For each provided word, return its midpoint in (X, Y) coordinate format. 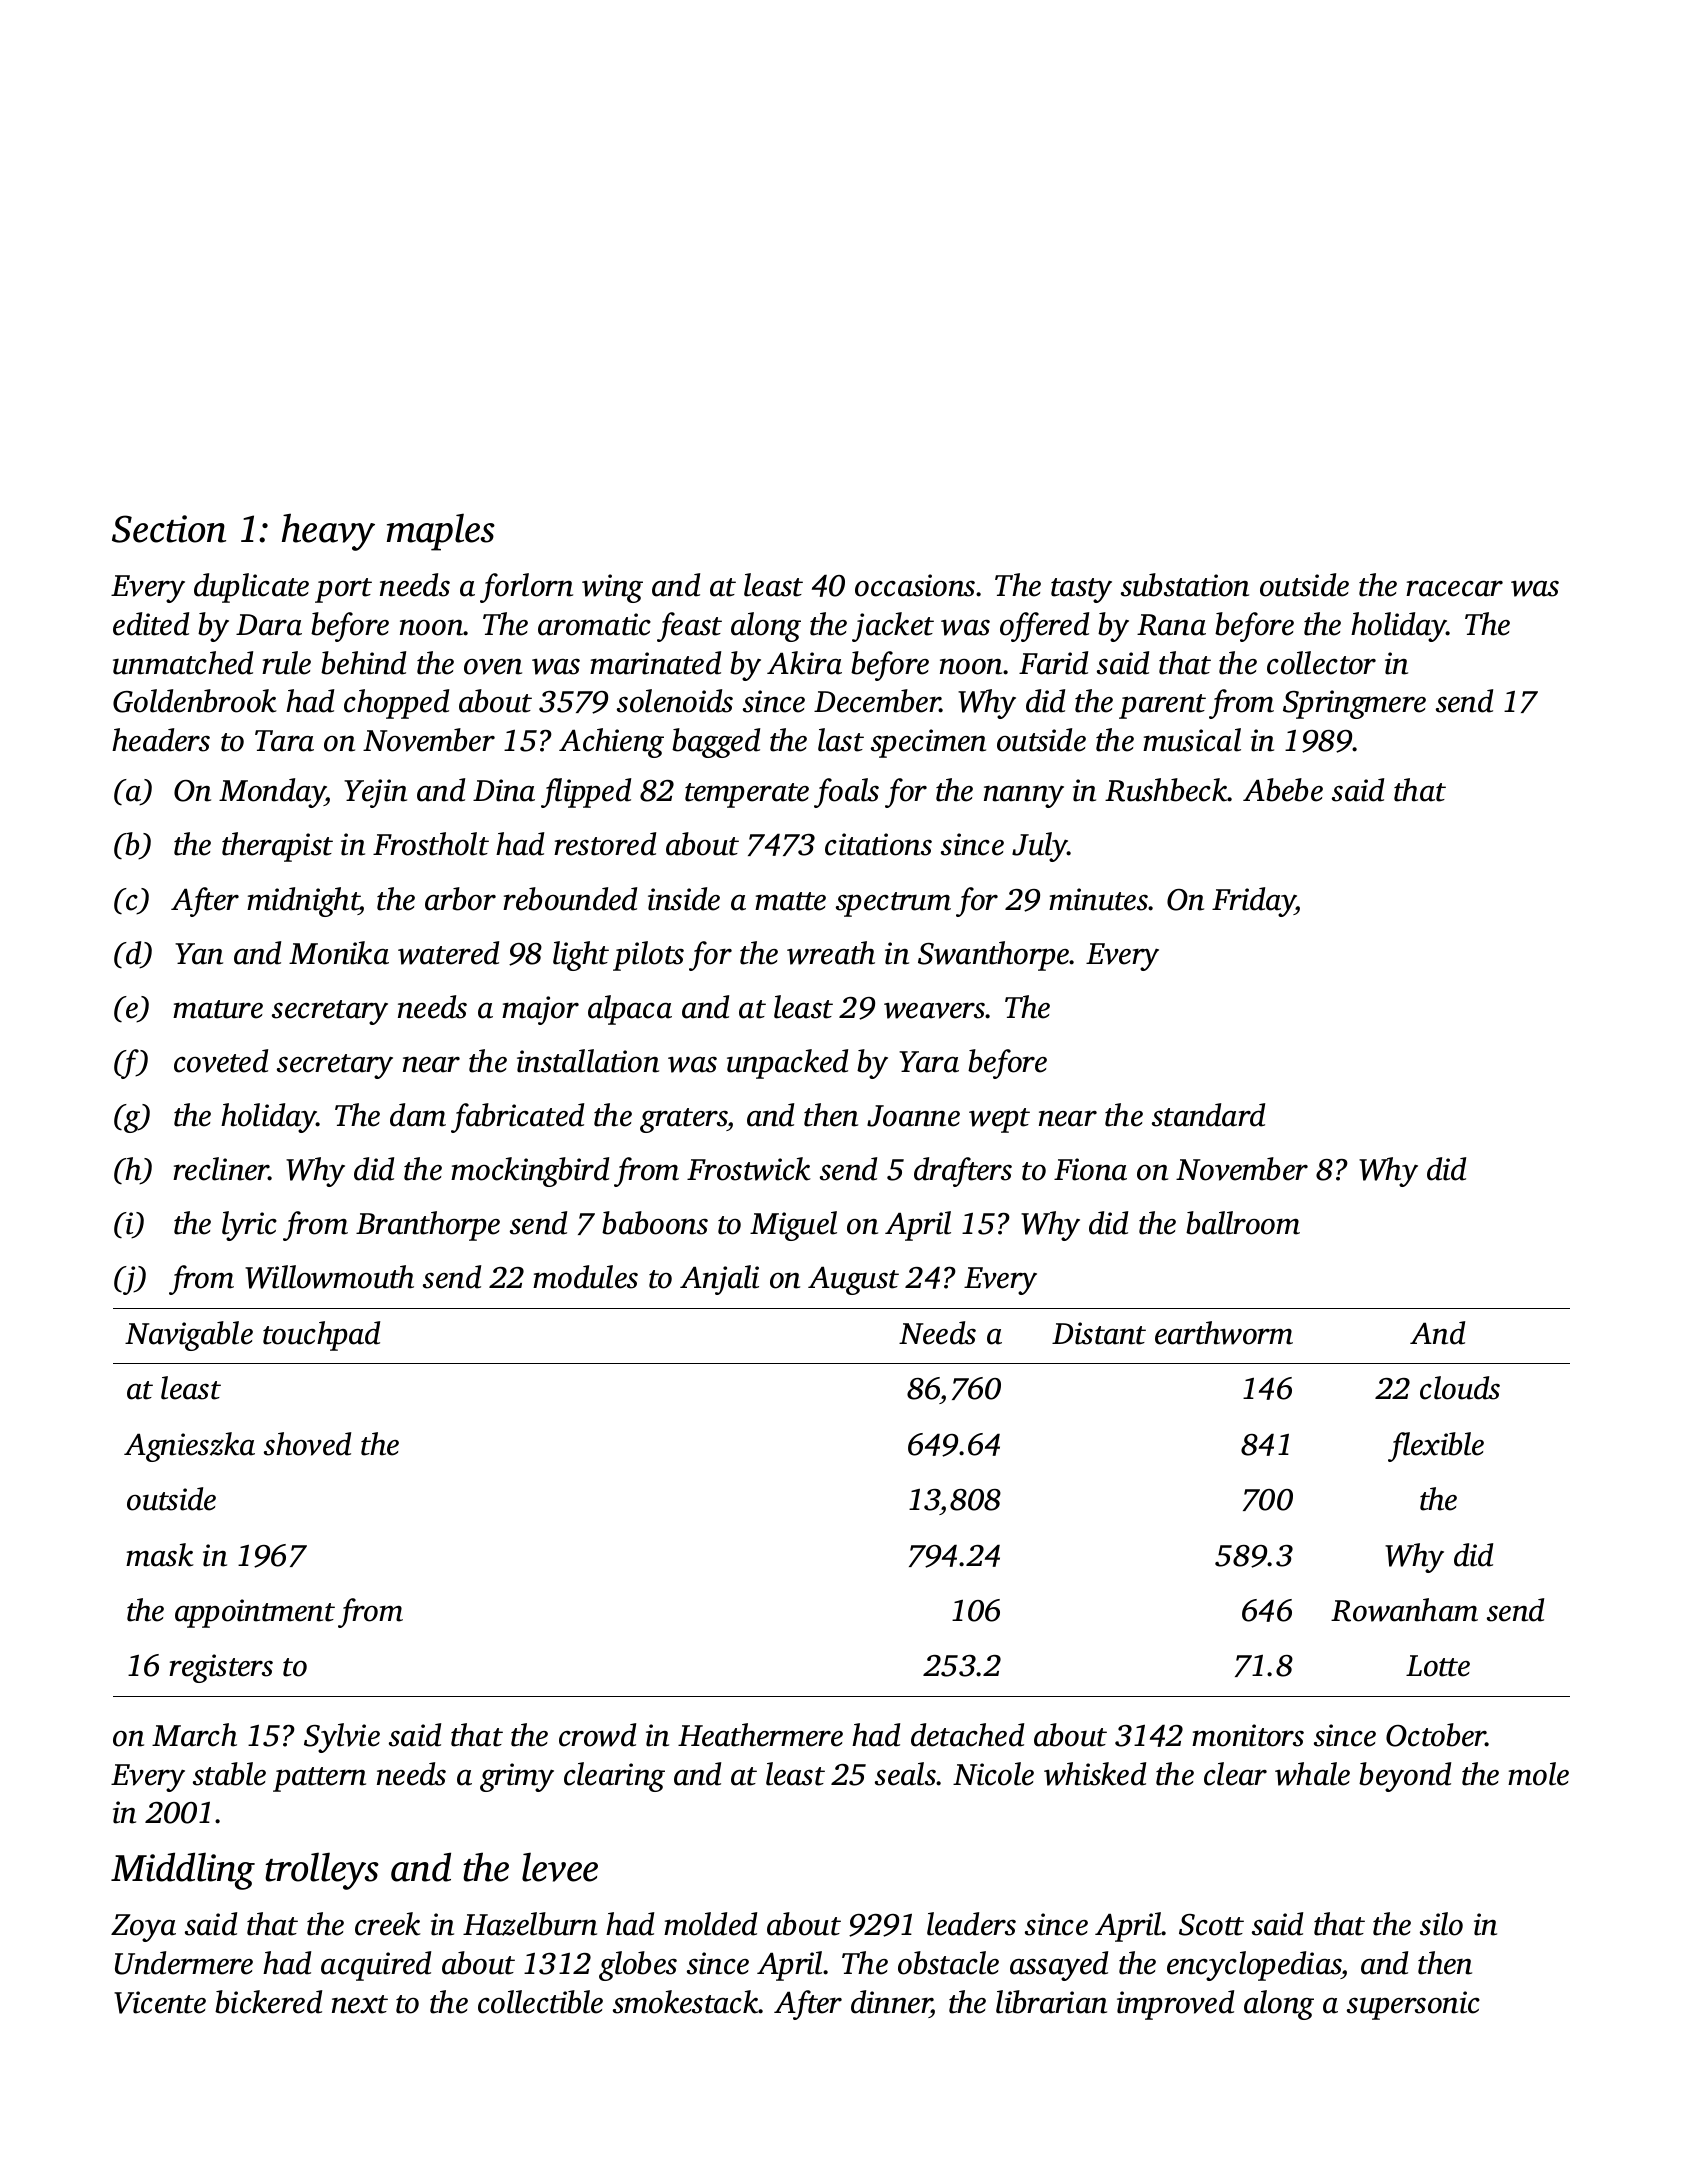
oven (493, 666)
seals (906, 1774)
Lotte (1438, 1666)
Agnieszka (189, 1447)
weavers (935, 1010)
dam (418, 1115)
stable (229, 1774)
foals (846, 793)
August (853, 1280)
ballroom (1243, 1223)
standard (1208, 1115)
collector (1321, 663)
